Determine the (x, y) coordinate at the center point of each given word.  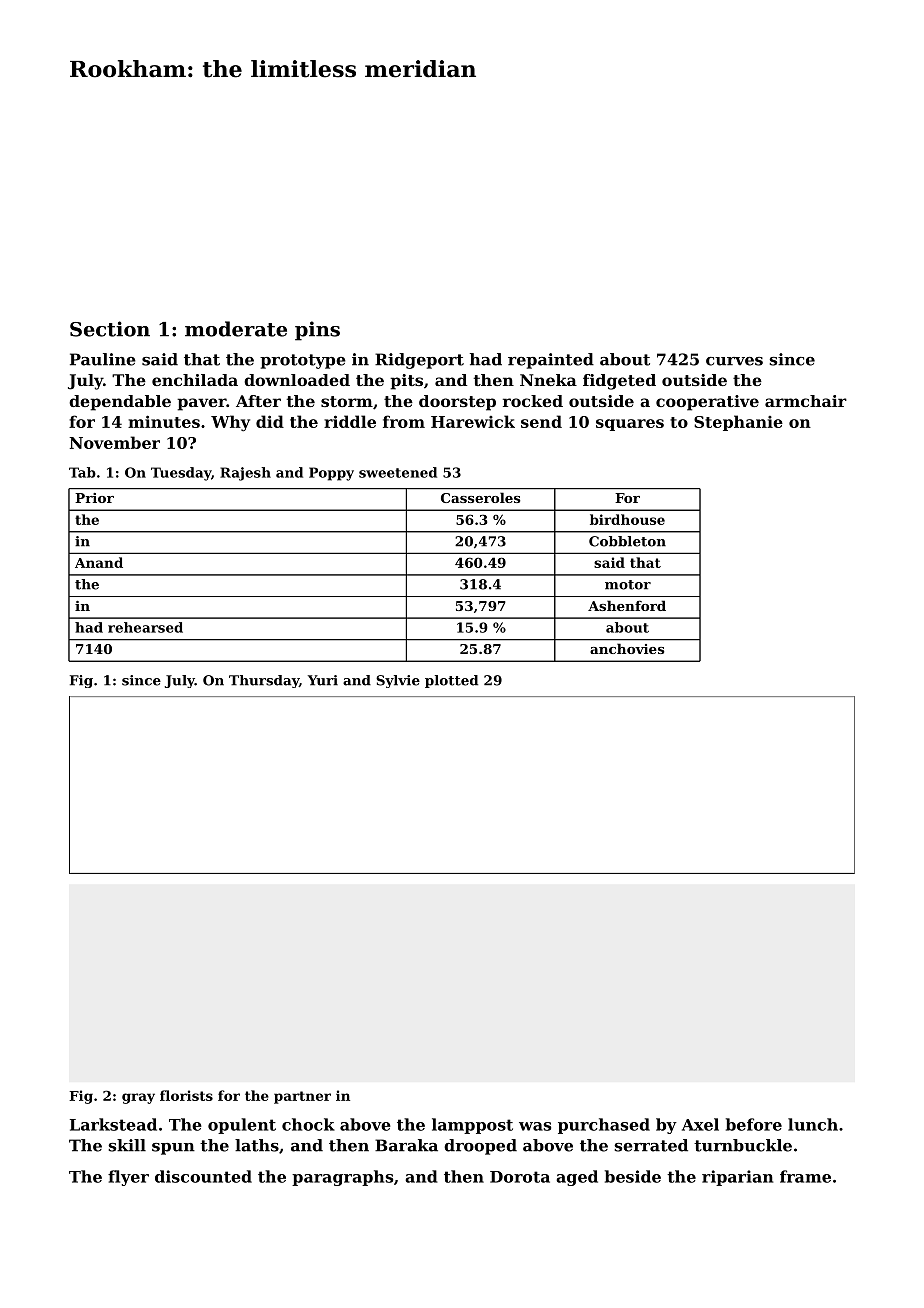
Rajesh (245, 474)
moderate (236, 329)
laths (257, 1145)
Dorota (520, 1177)
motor (628, 585)
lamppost (472, 1126)
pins (317, 331)
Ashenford (627, 605)
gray (138, 1098)
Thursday (264, 681)
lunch (813, 1124)
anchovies (627, 648)
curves (734, 361)
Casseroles (480, 497)
